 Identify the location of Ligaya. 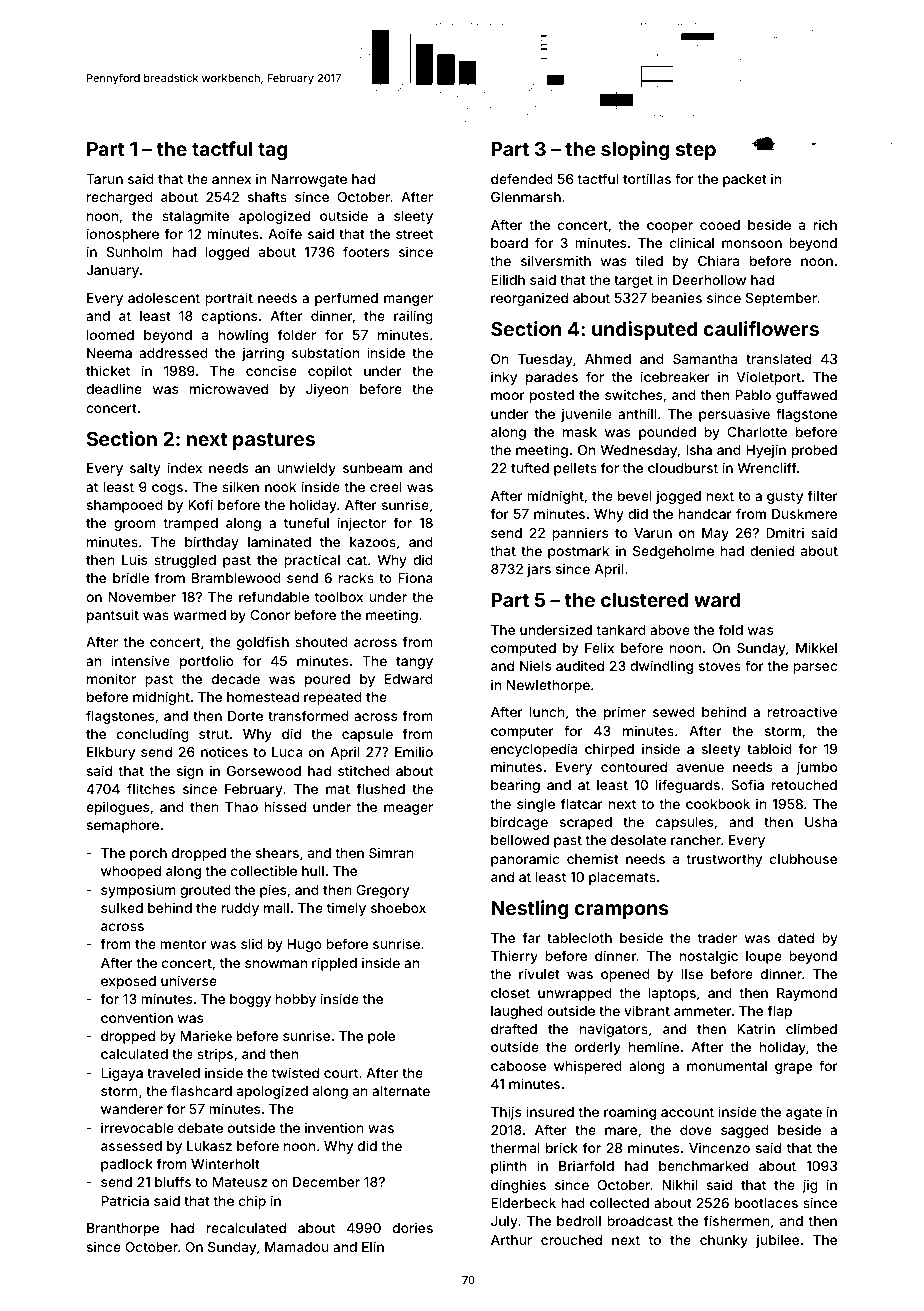
(122, 1074).
